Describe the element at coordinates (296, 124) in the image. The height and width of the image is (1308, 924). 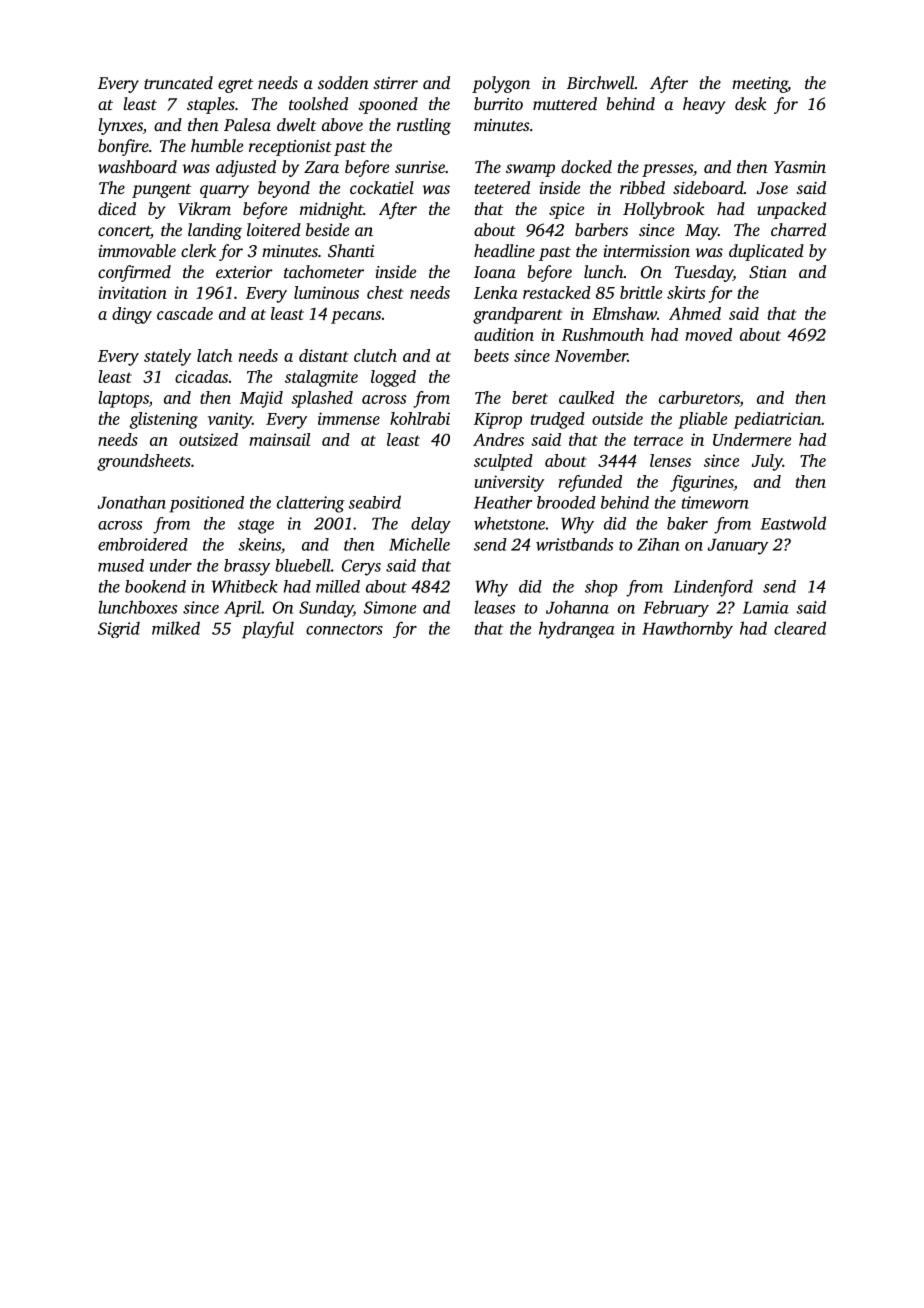
I see `dwelt` at that location.
